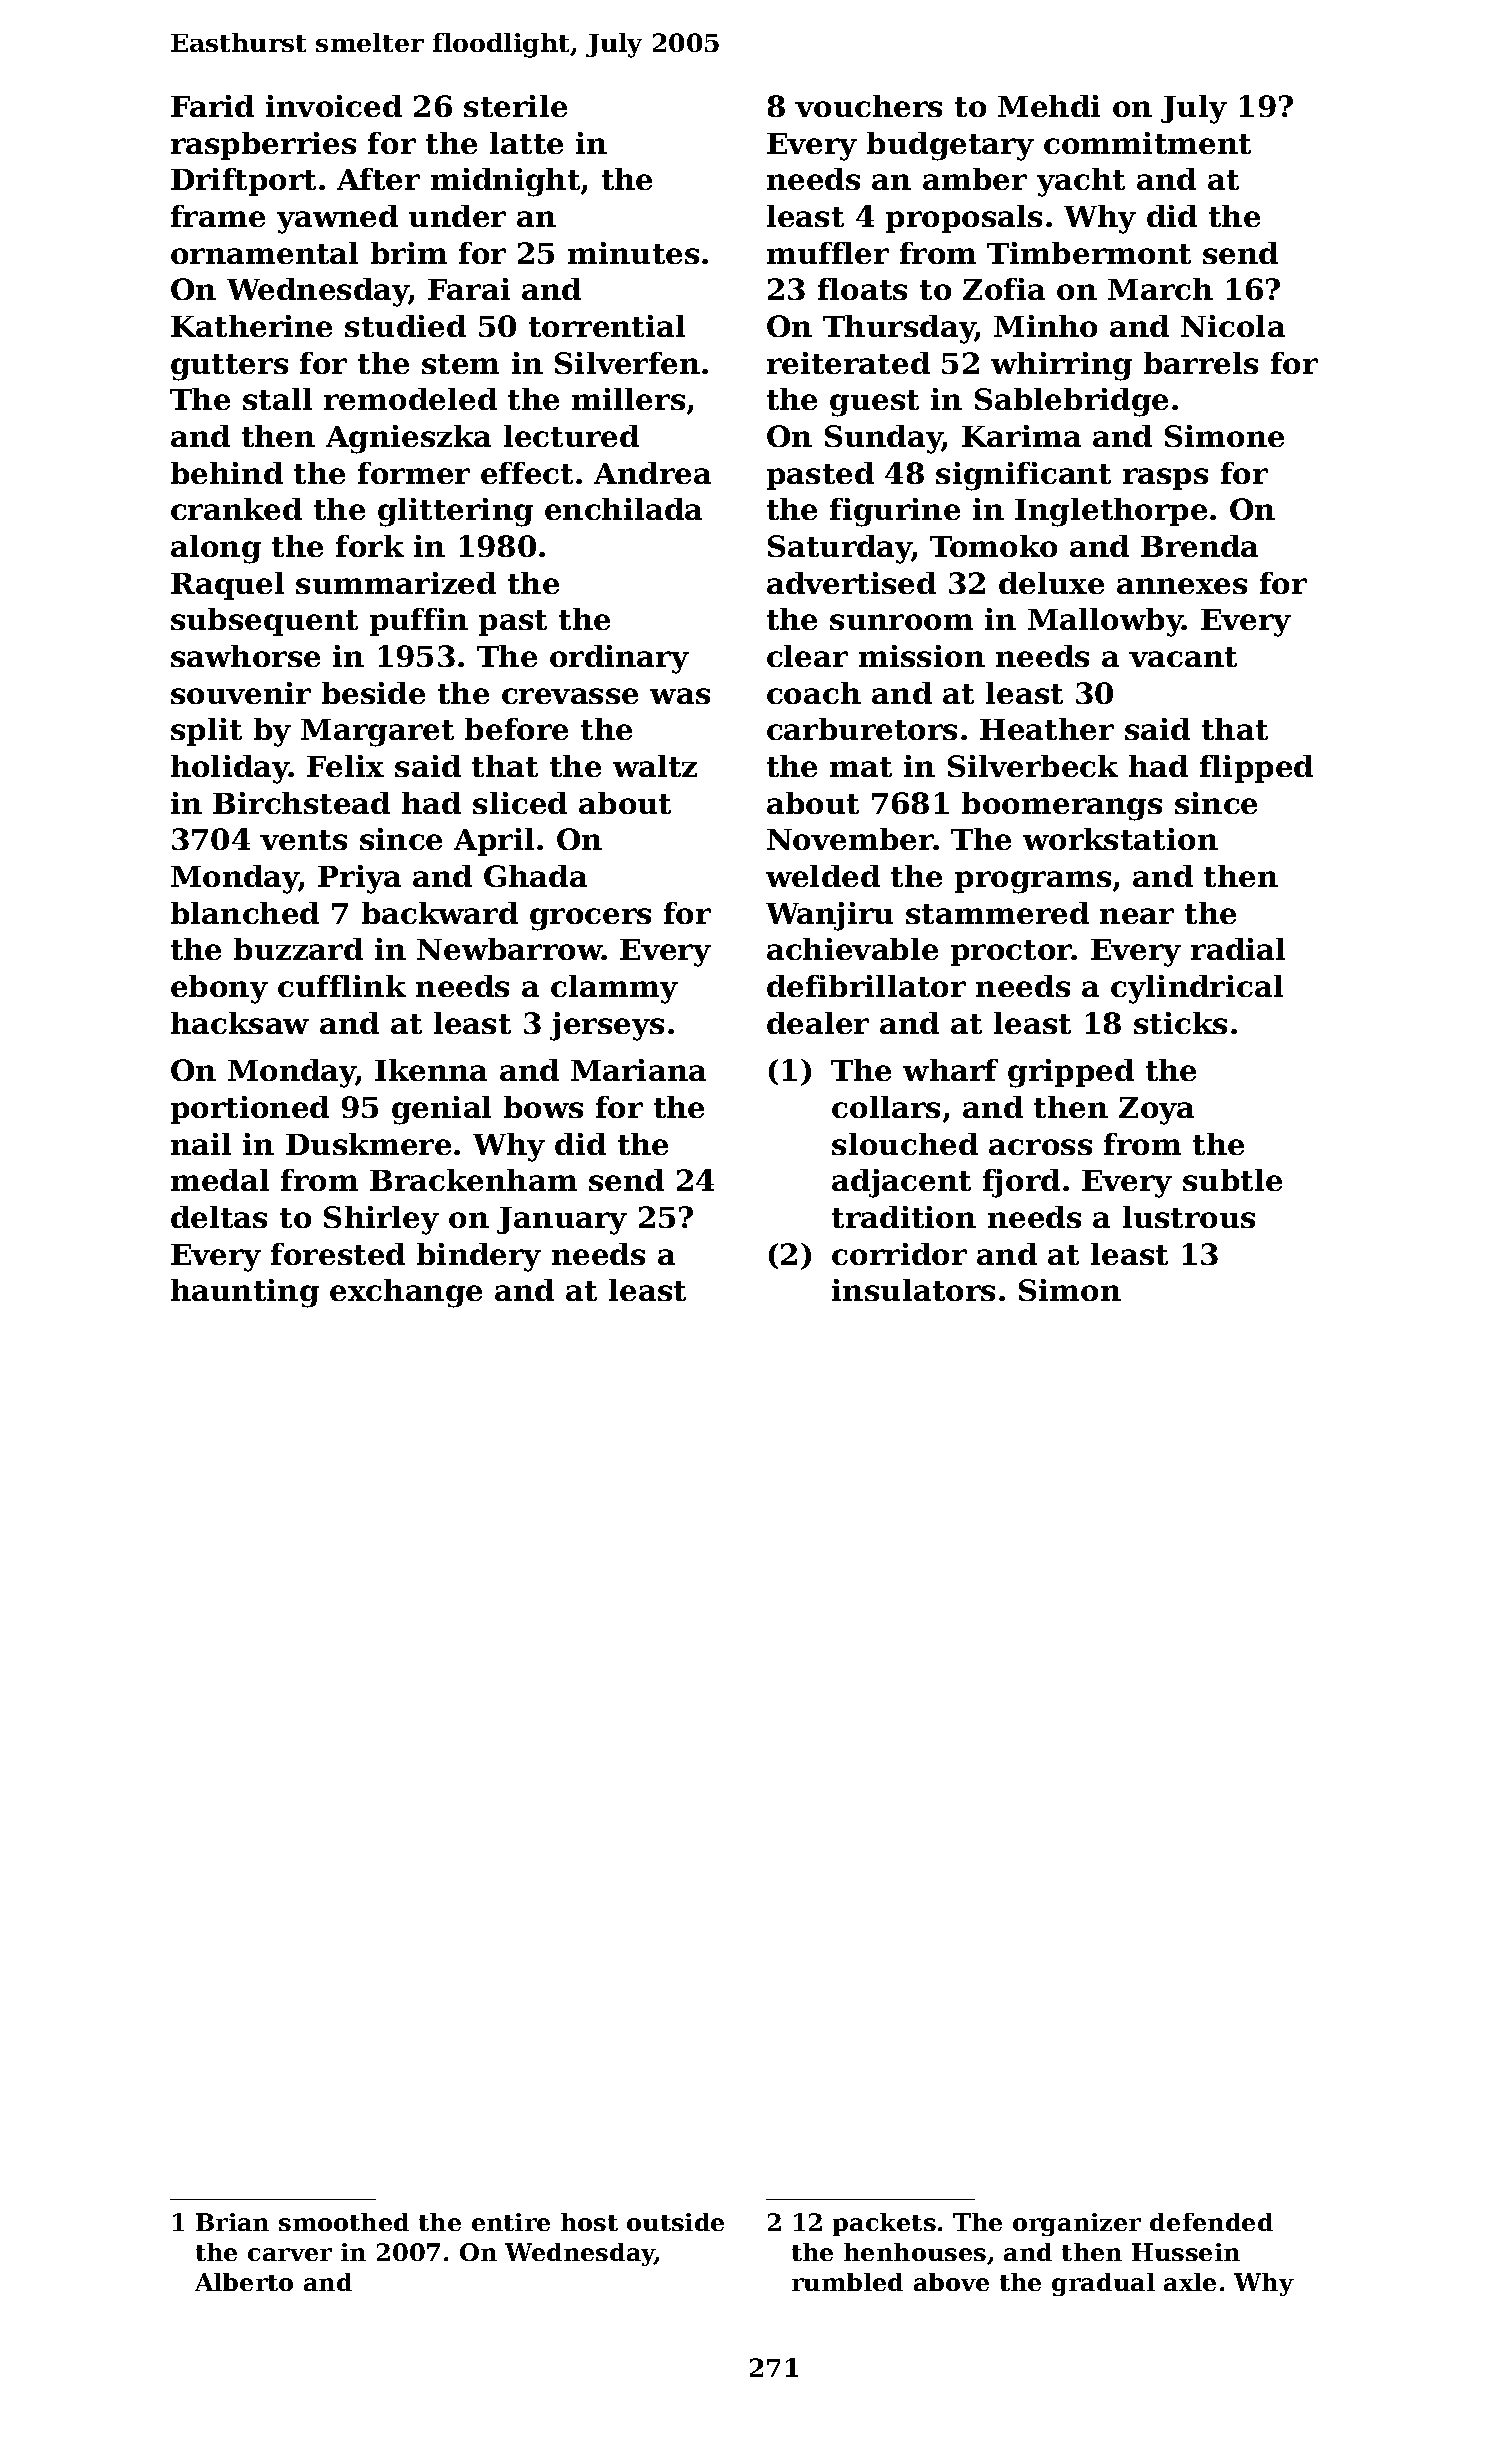 This image has width=1496, height=2464. Describe the element at coordinates (245, 913) in the image. I see `blanched` at that location.
